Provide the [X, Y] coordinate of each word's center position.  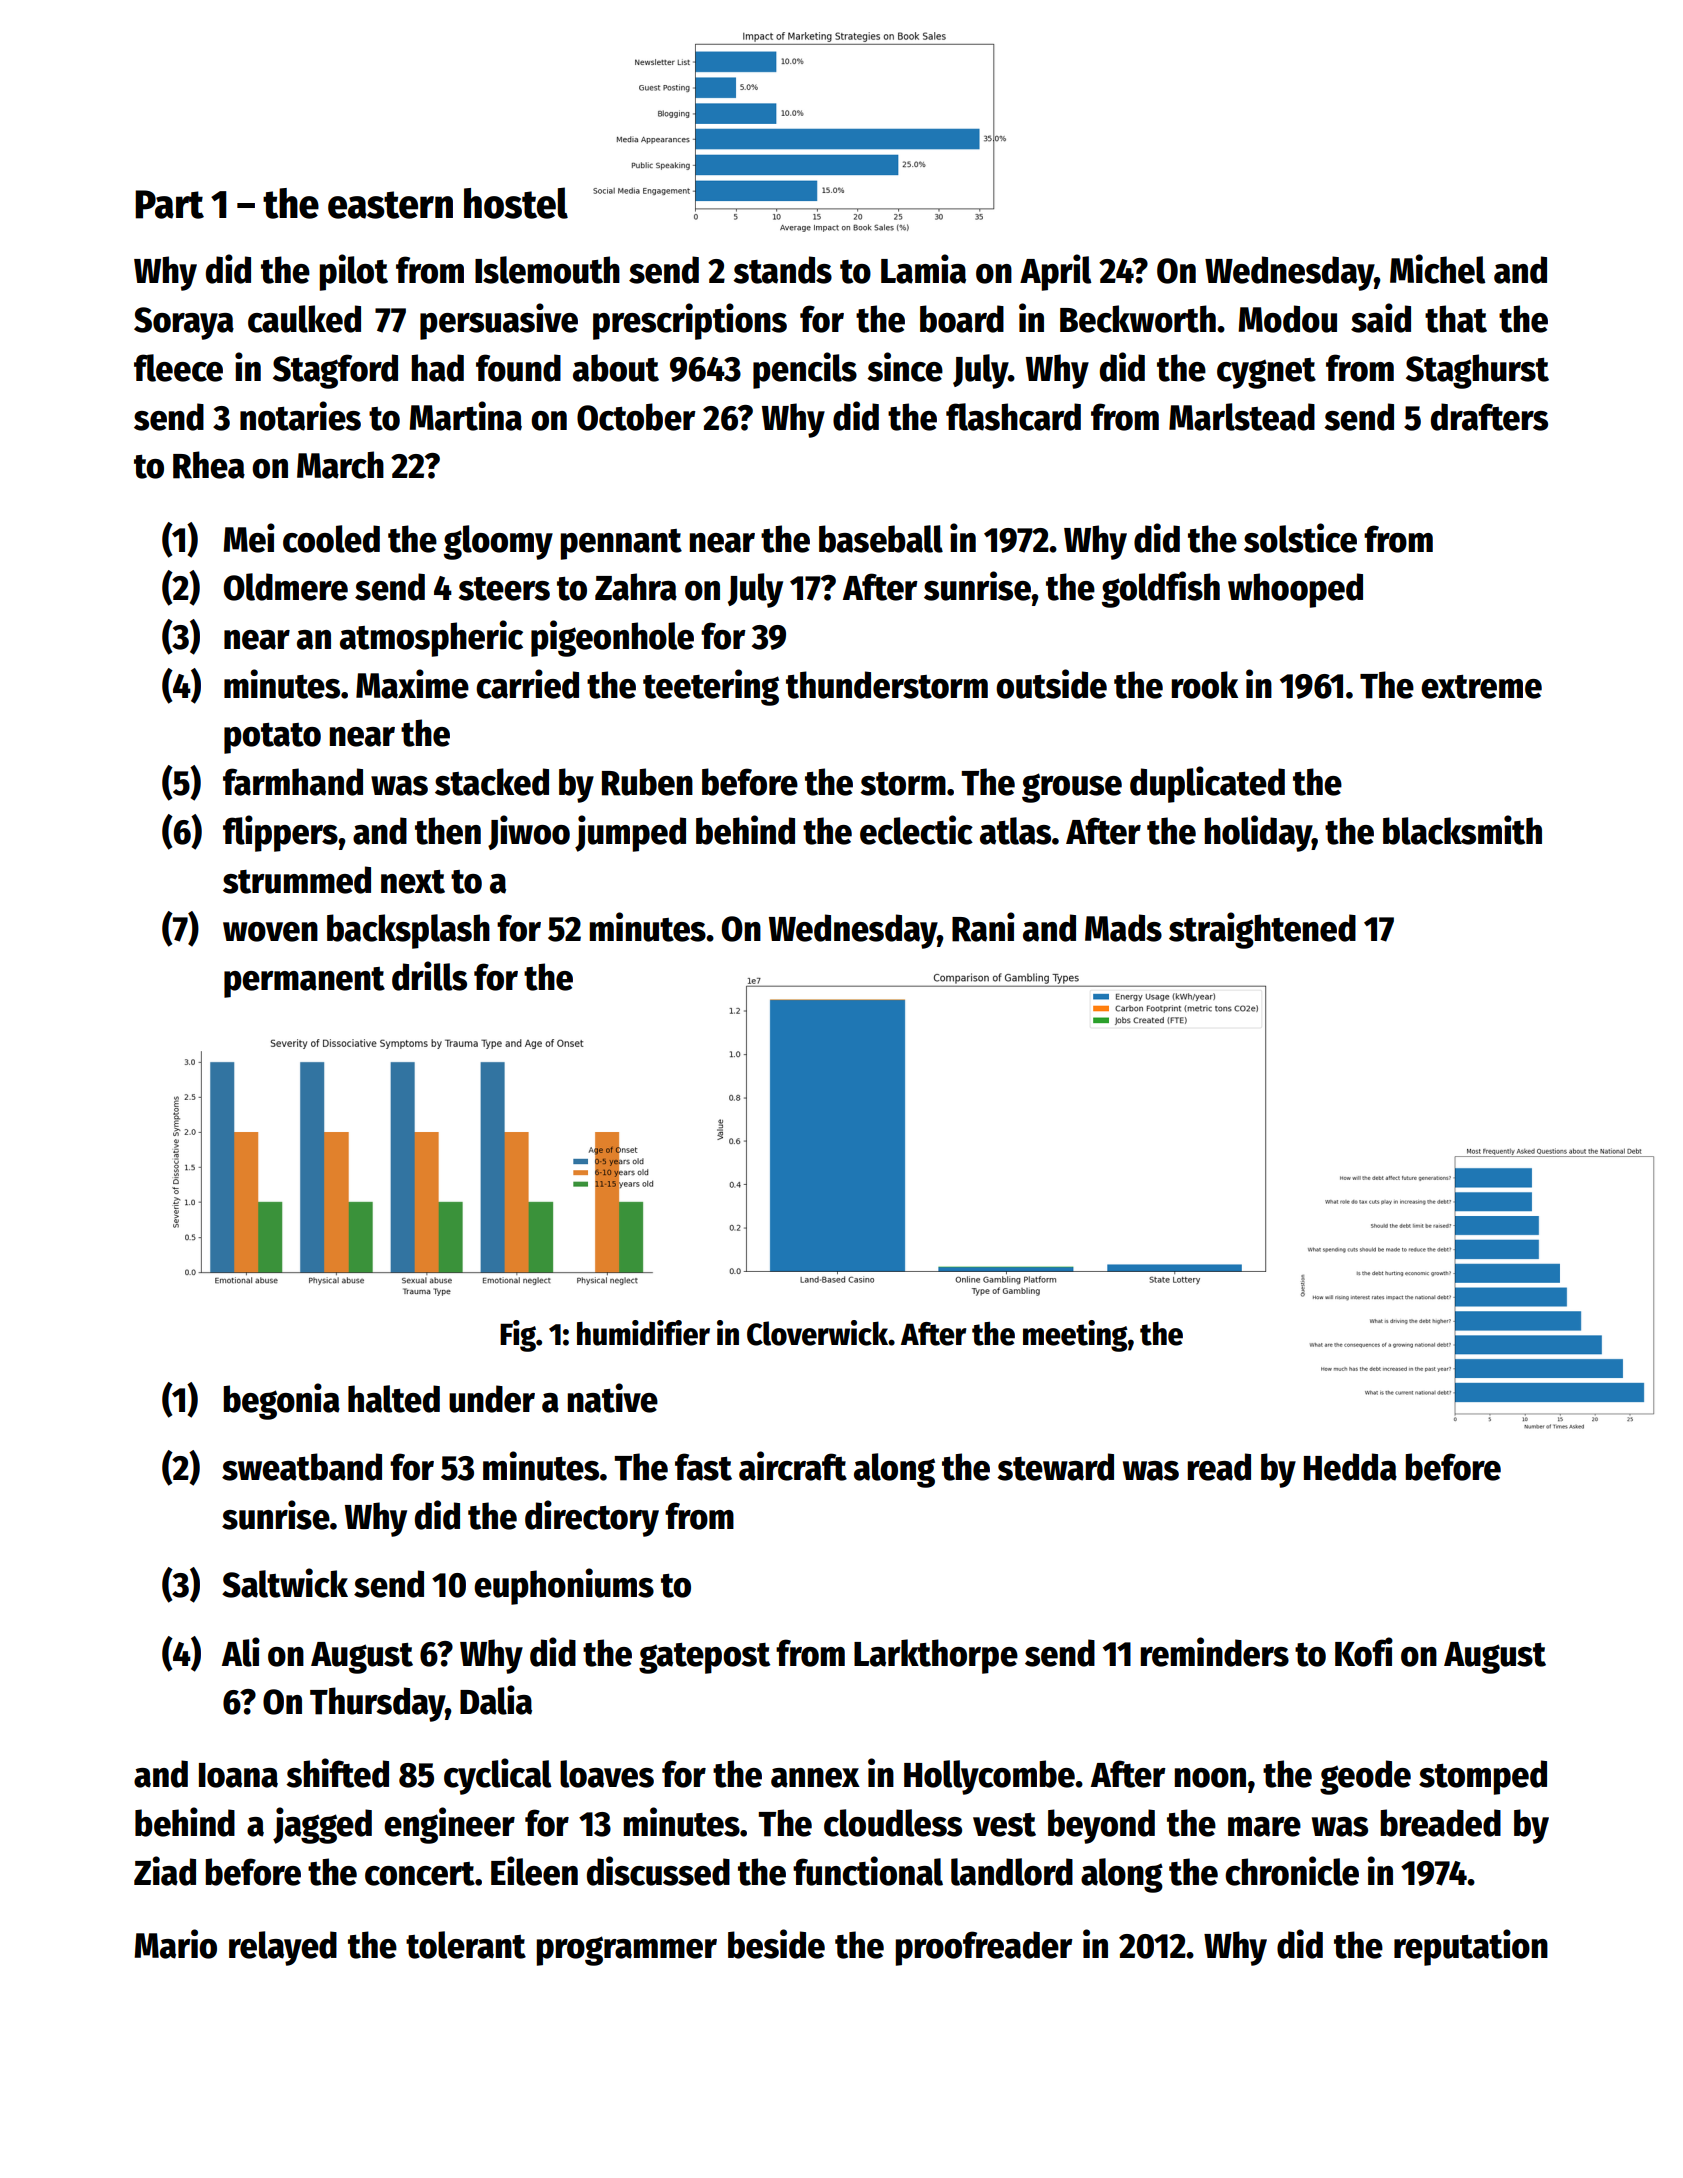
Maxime [412, 684]
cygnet [1266, 373]
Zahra [636, 587]
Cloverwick [817, 1333]
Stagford [335, 371]
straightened [1262, 930]
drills [429, 976]
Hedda [1350, 1467]
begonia [281, 1401]
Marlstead [1242, 417]
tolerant [466, 1945]
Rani [983, 927]
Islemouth [547, 270]
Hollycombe [989, 1777]
